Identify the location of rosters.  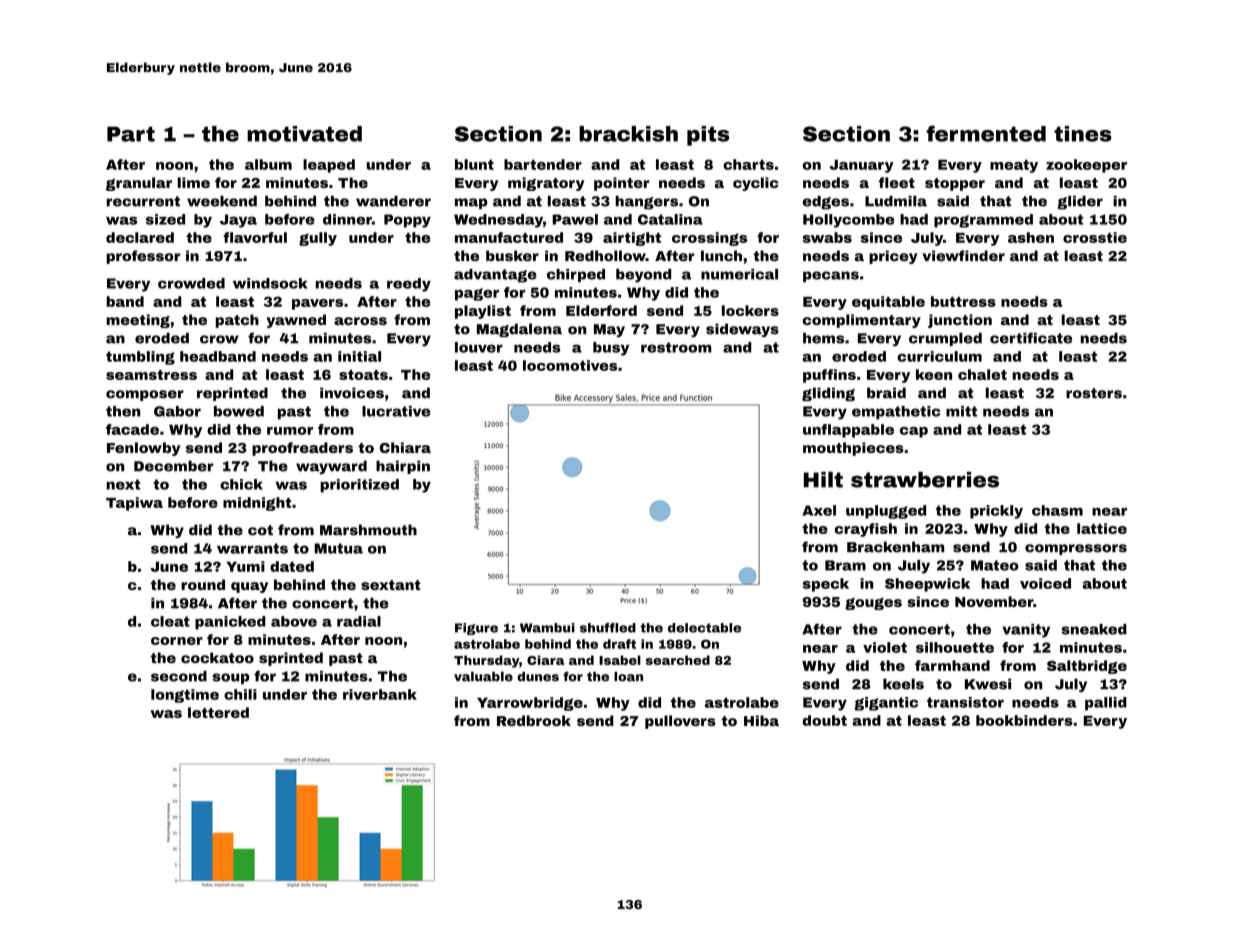
(1094, 393).
